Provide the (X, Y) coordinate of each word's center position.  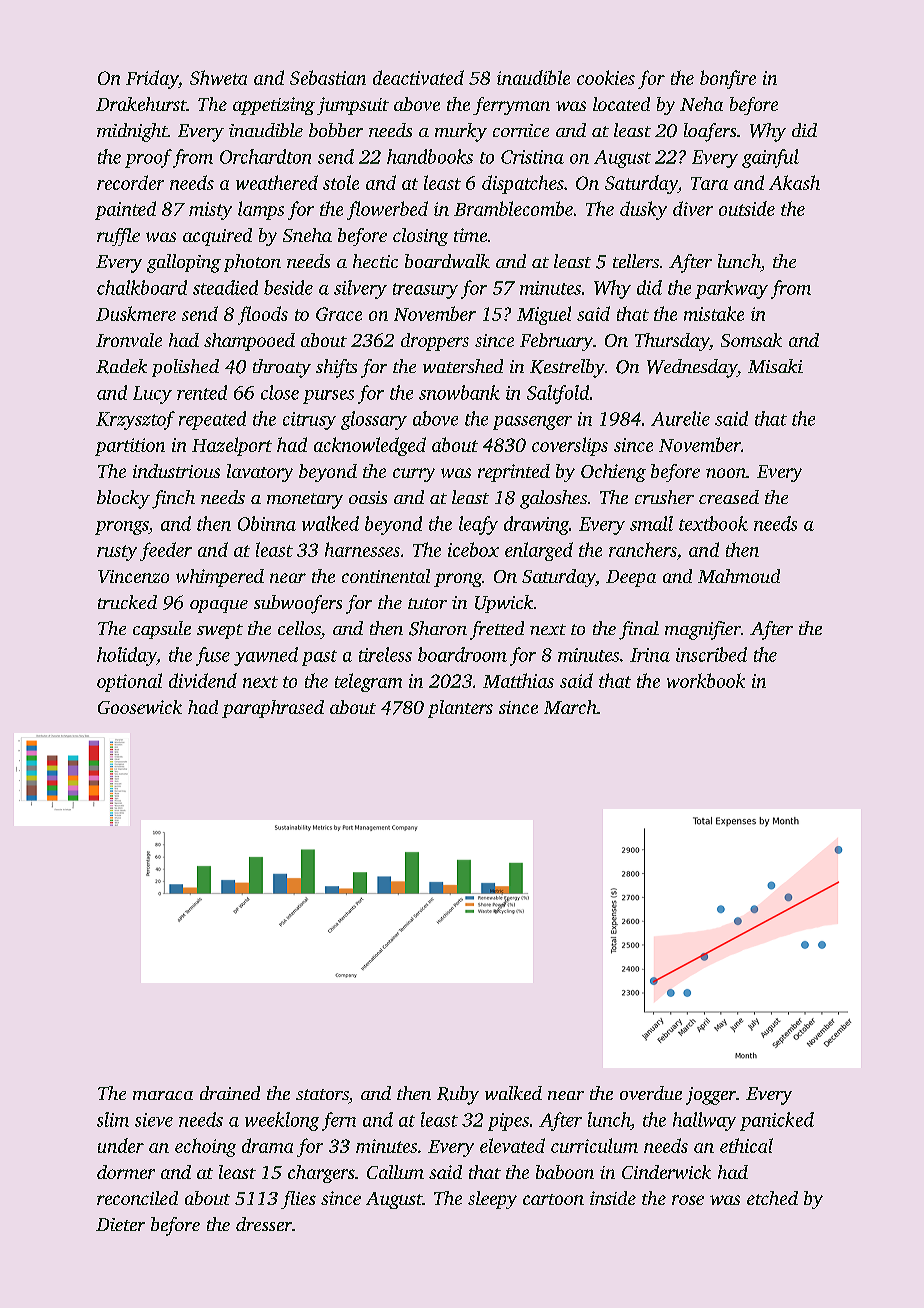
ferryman (511, 106)
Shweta (218, 77)
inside (613, 1198)
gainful (770, 158)
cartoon (553, 1199)
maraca (163, 1095)
